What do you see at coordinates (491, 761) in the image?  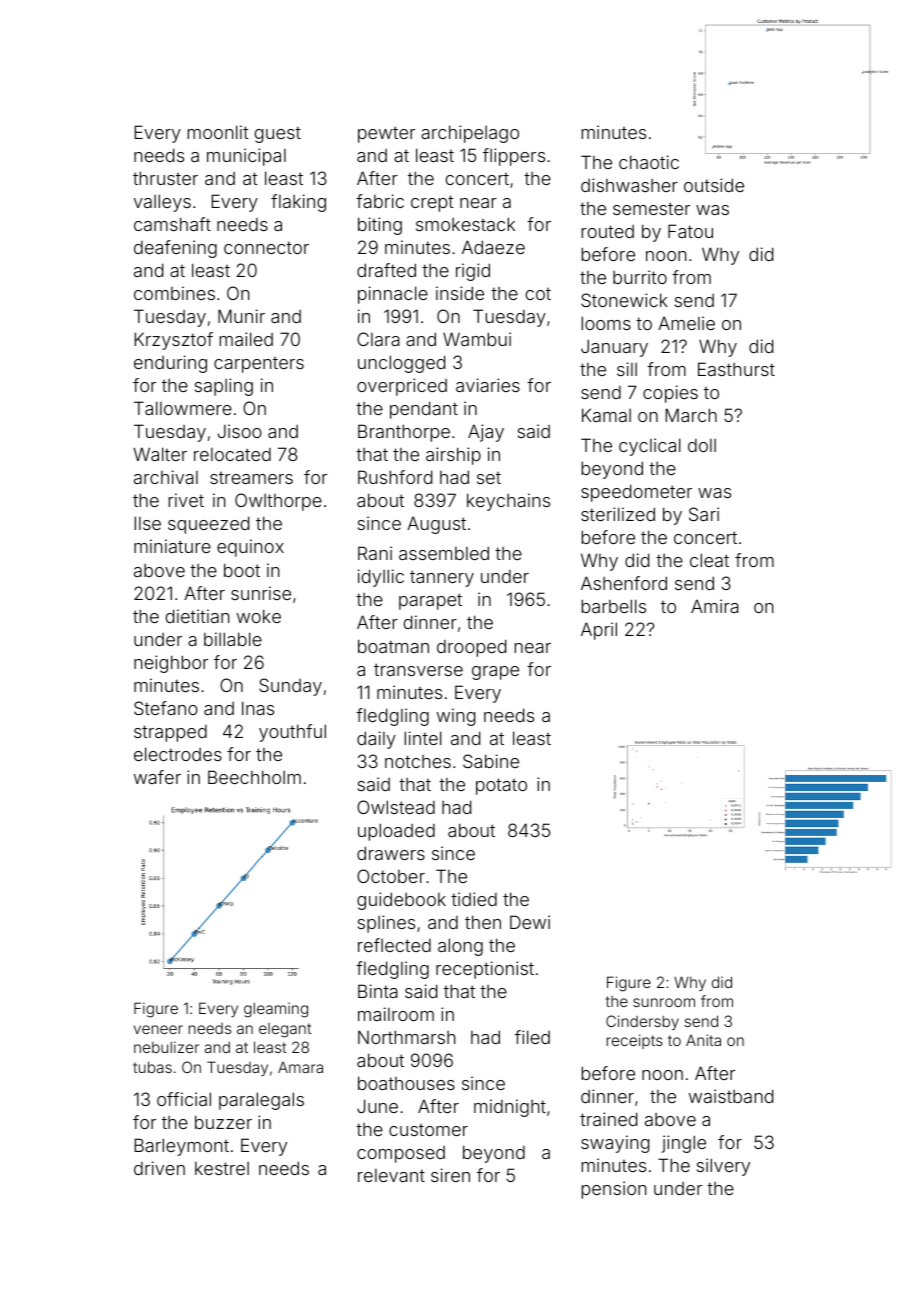 I see `Sabine` at bounding box center [491, 761].
